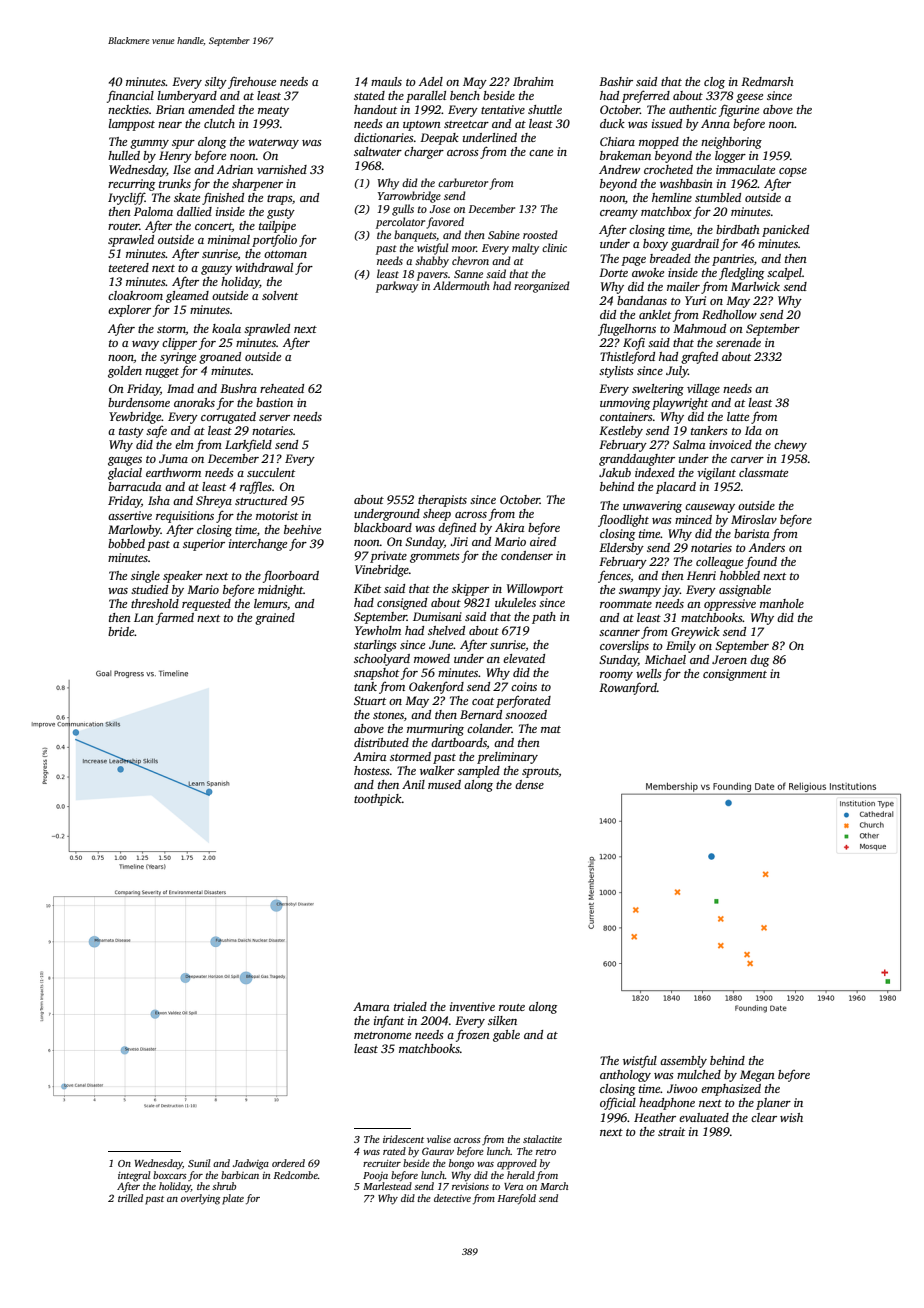  Describe the element at coordinates (541, 153) in the image. I see `cane` at that location.
